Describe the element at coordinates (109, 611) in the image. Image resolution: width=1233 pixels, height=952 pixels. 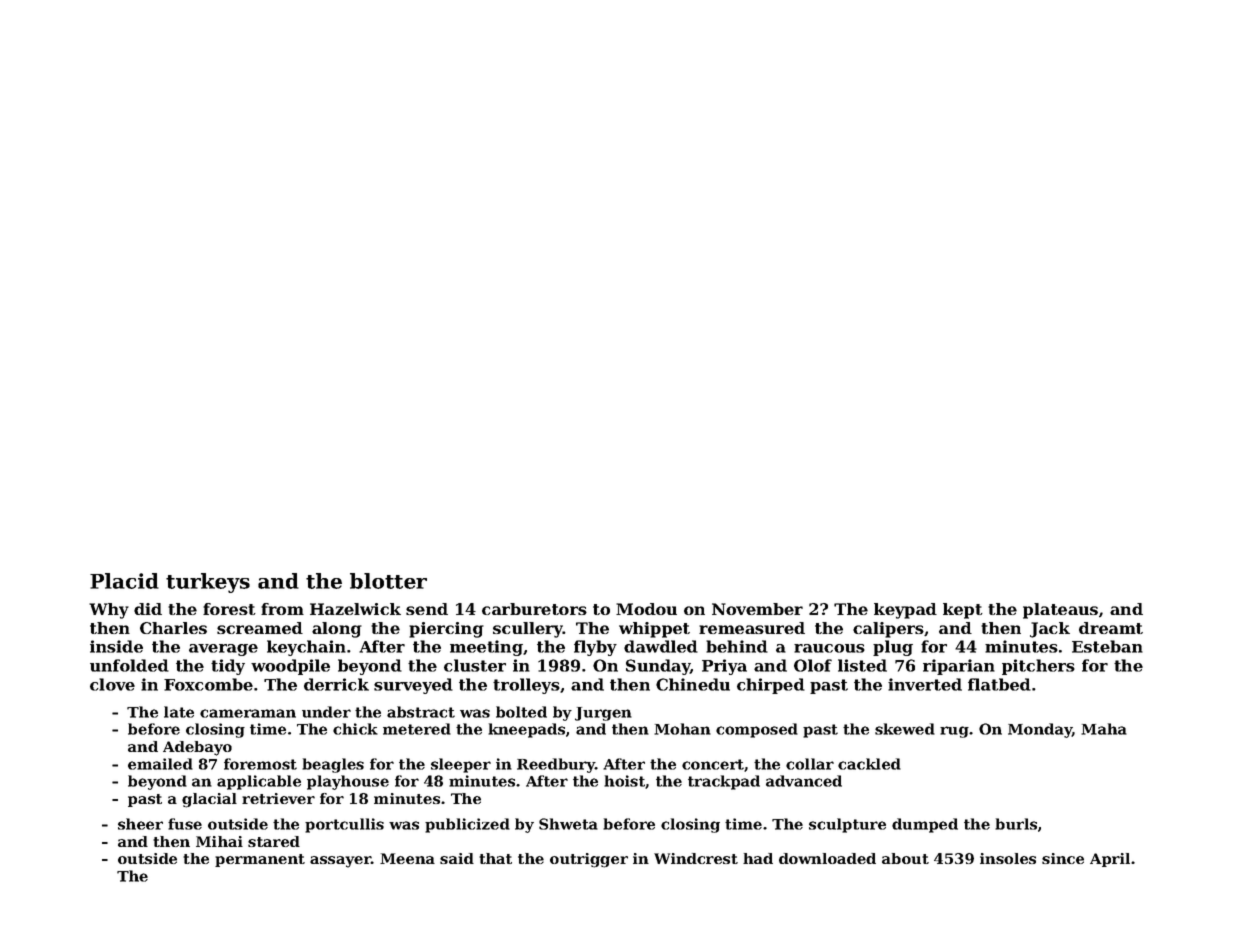
I see `Why` at that location.
